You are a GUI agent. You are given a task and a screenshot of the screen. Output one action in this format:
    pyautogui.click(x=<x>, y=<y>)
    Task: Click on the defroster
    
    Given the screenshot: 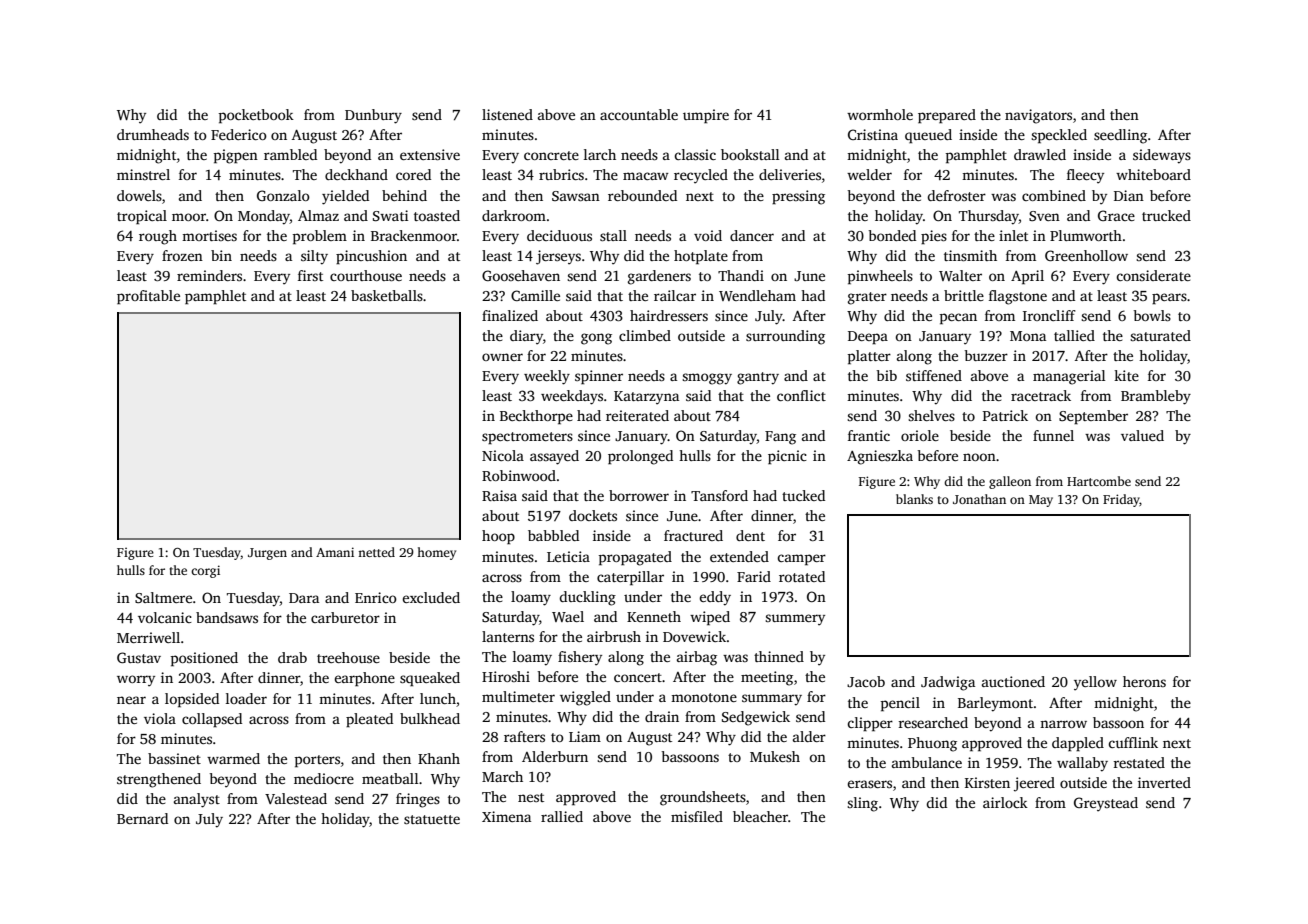 What is the action you would take?
    pyautogui.click(x=956, y=195)
